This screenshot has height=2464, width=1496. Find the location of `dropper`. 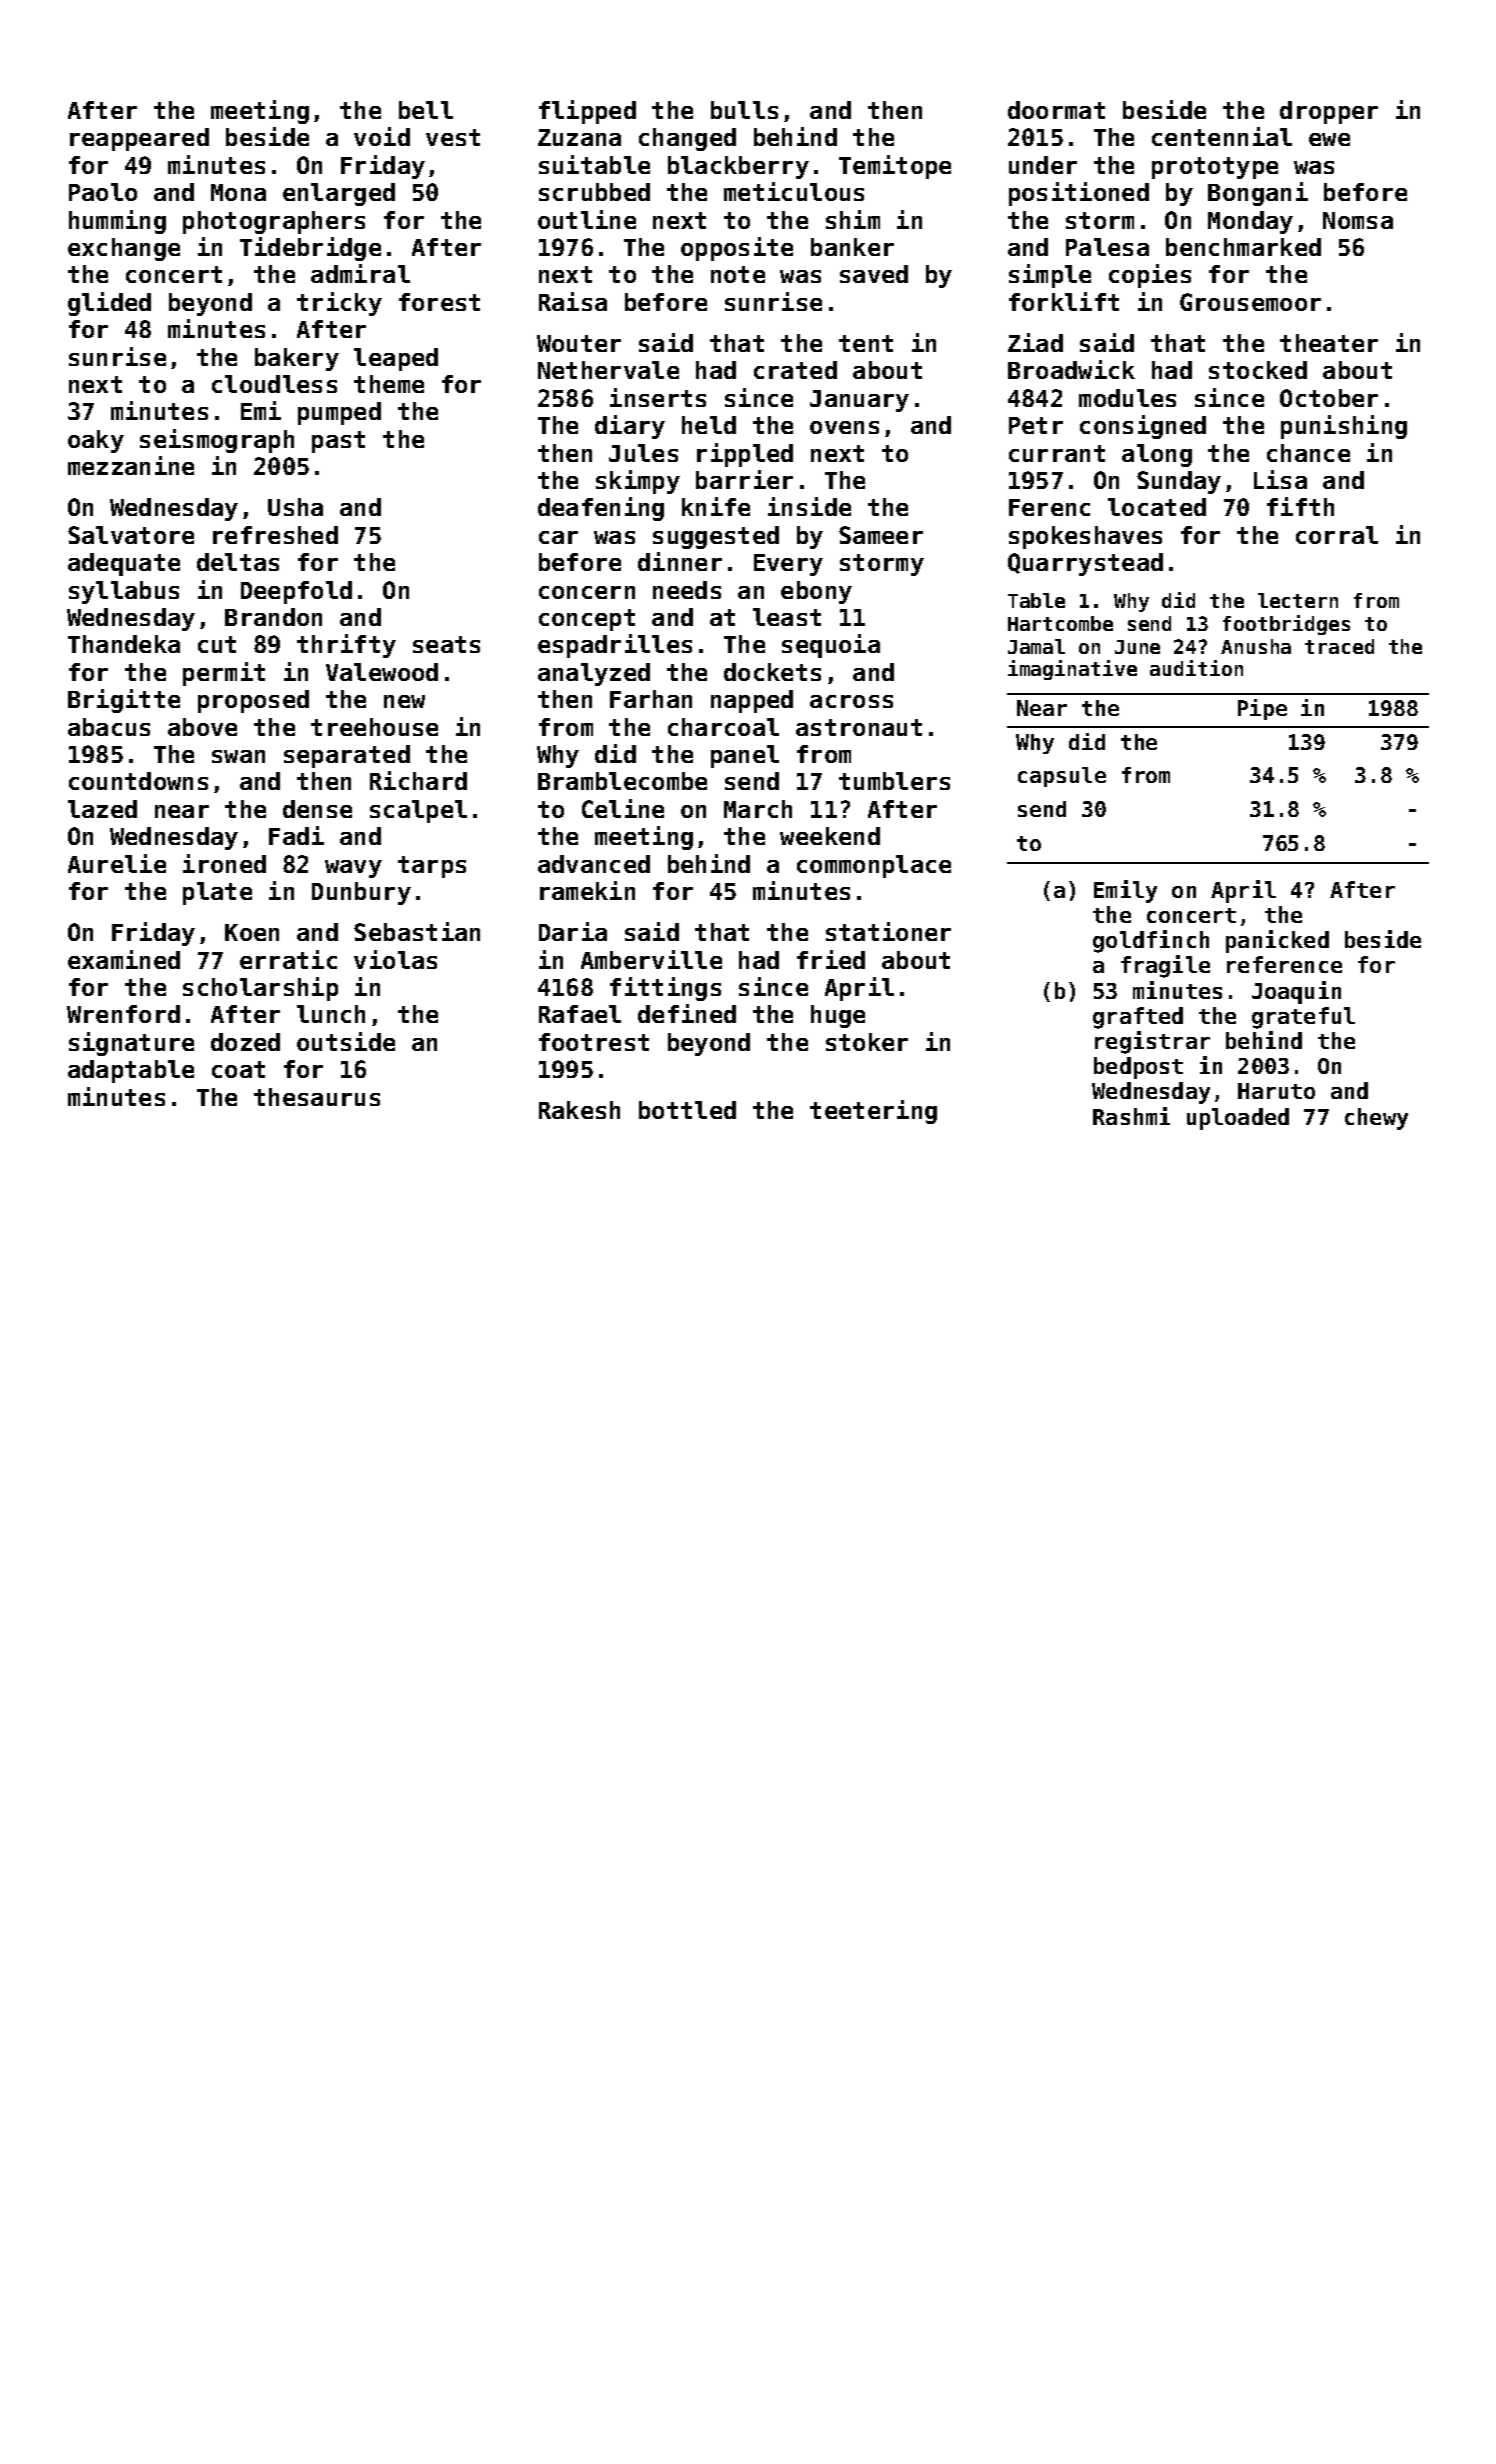

dropper is located at coordinates (1329, 112).
